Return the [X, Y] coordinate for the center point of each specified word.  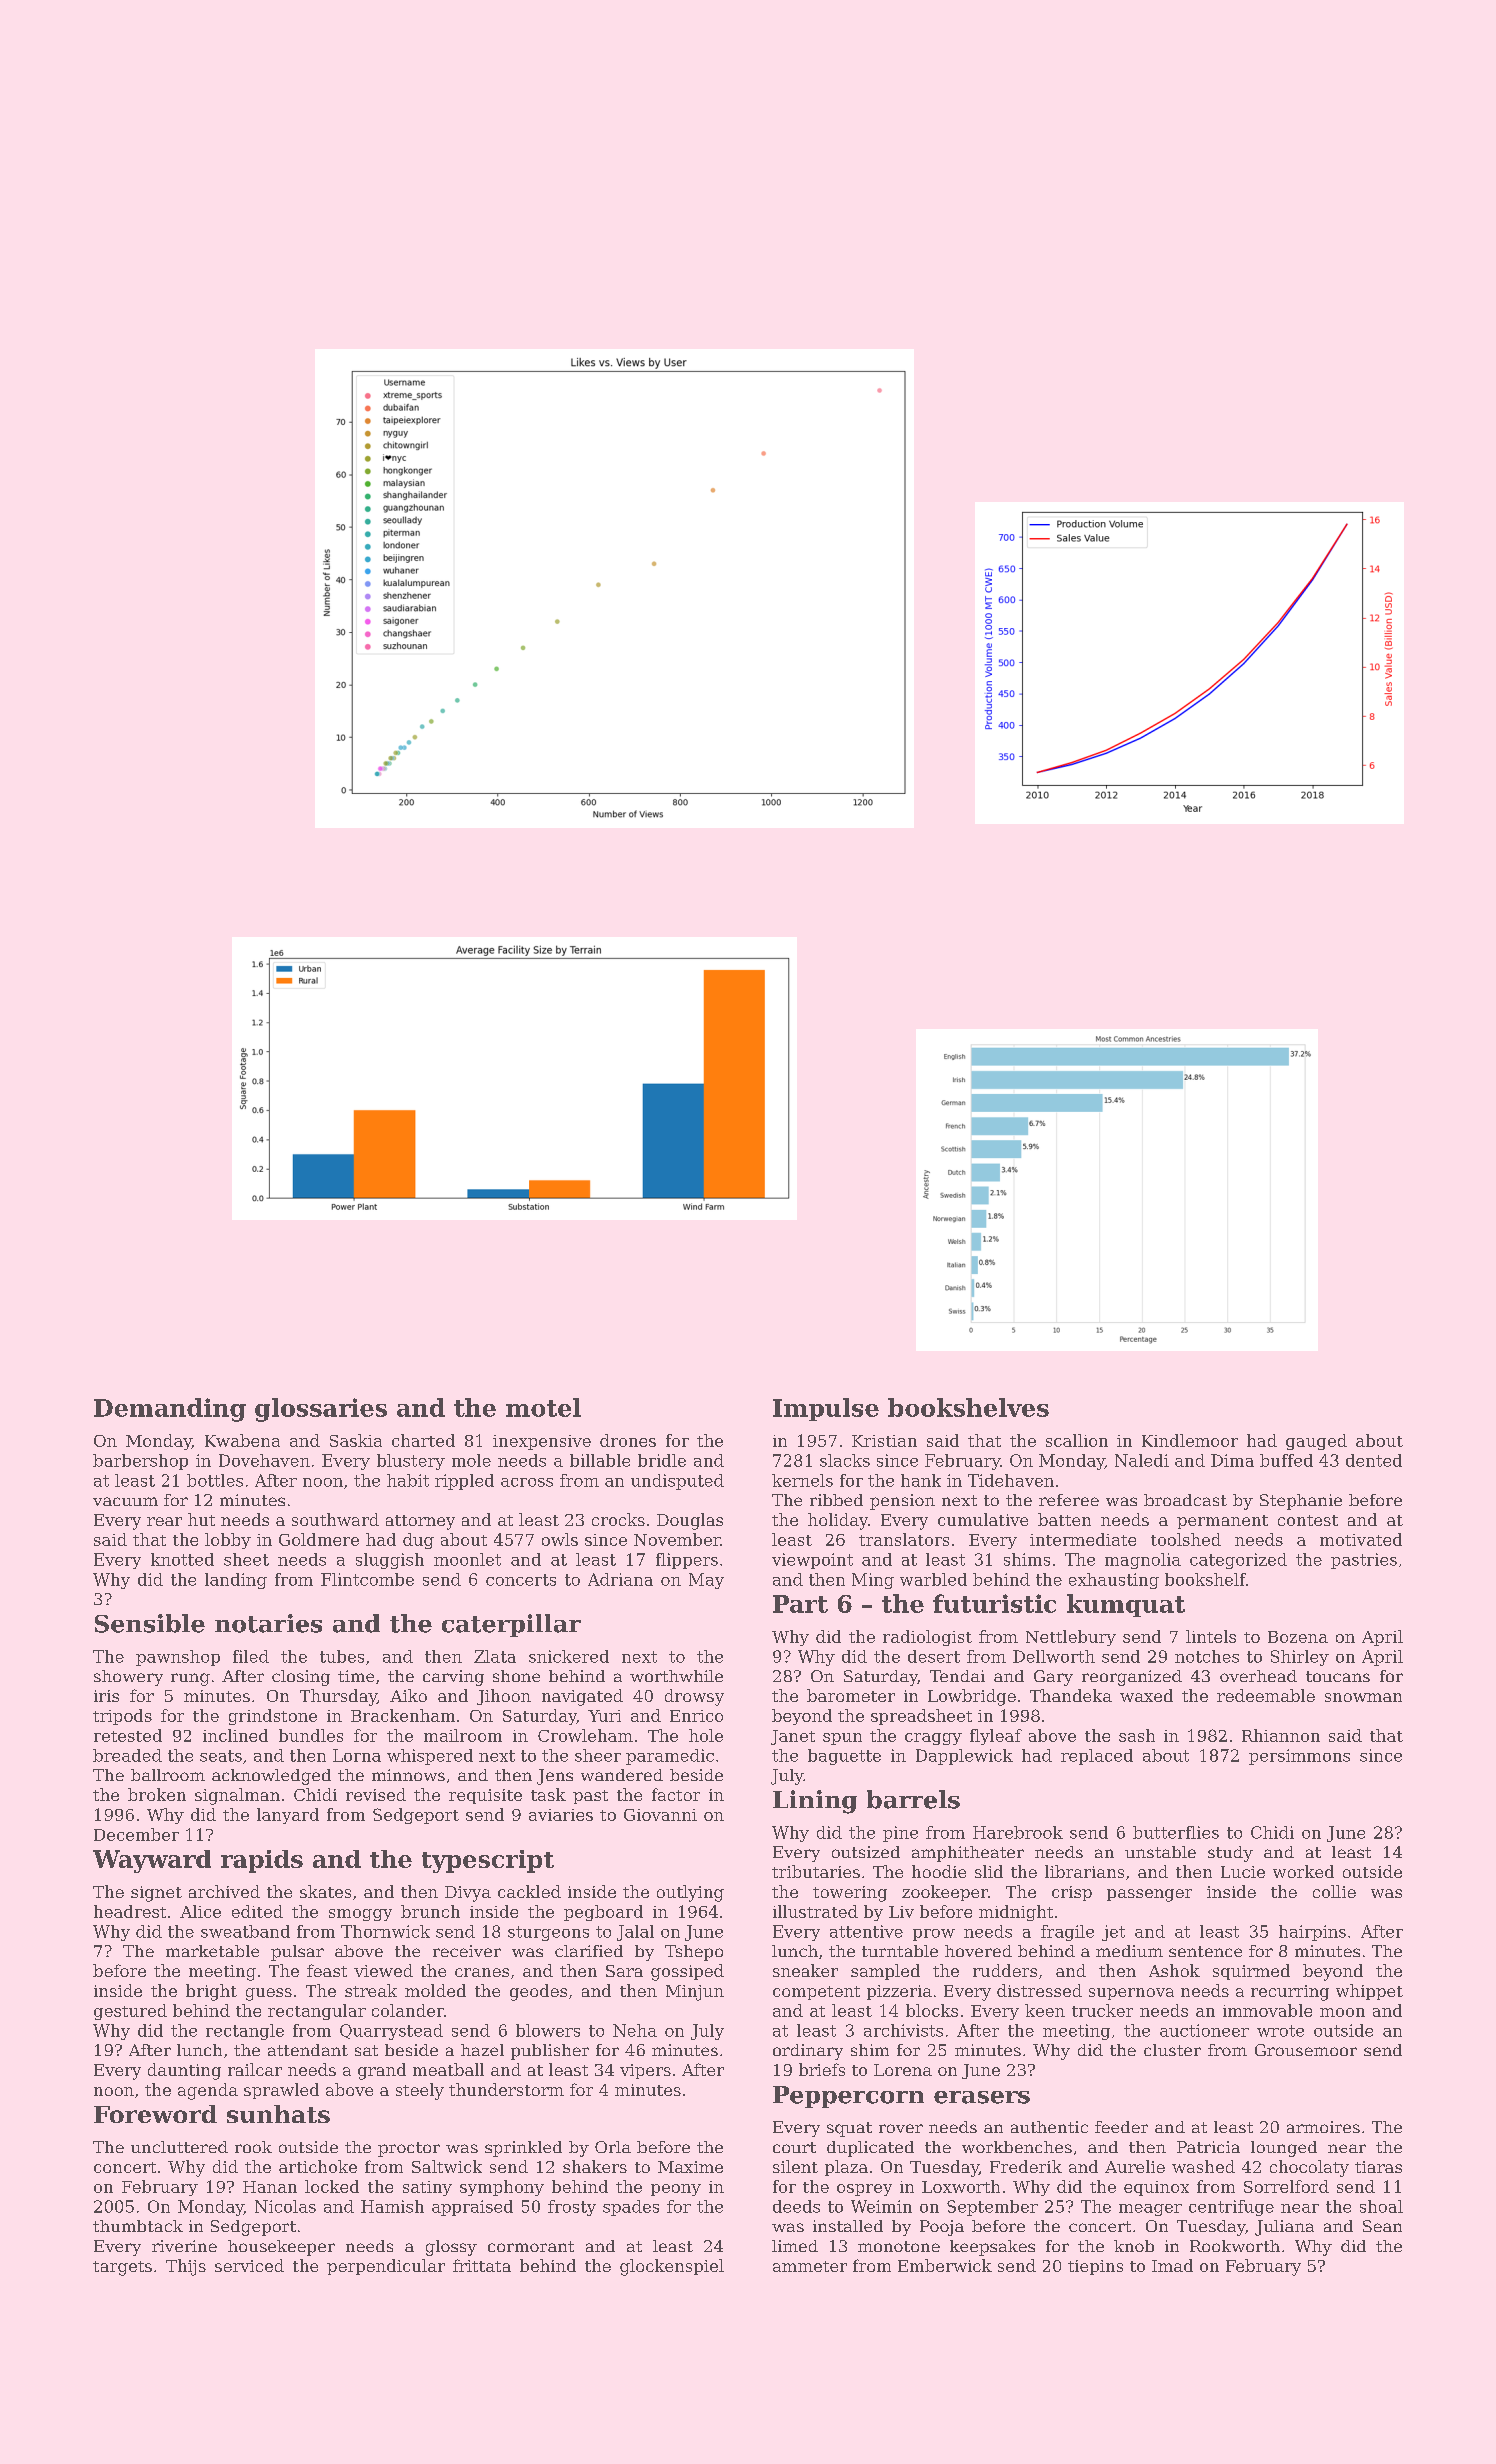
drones [628, 1440]
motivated [1361, 1539]
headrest [130, 1911]
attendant [308, 2050]
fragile [1067, 1933]
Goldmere [319, 1539]
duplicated [870, 2149]
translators [904, 1539]
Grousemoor [1306, 2050]
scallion [1077, 1440]
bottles [215, 1480]
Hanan [270, 2187]
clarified [589, 1951]
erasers [982, 2097]
